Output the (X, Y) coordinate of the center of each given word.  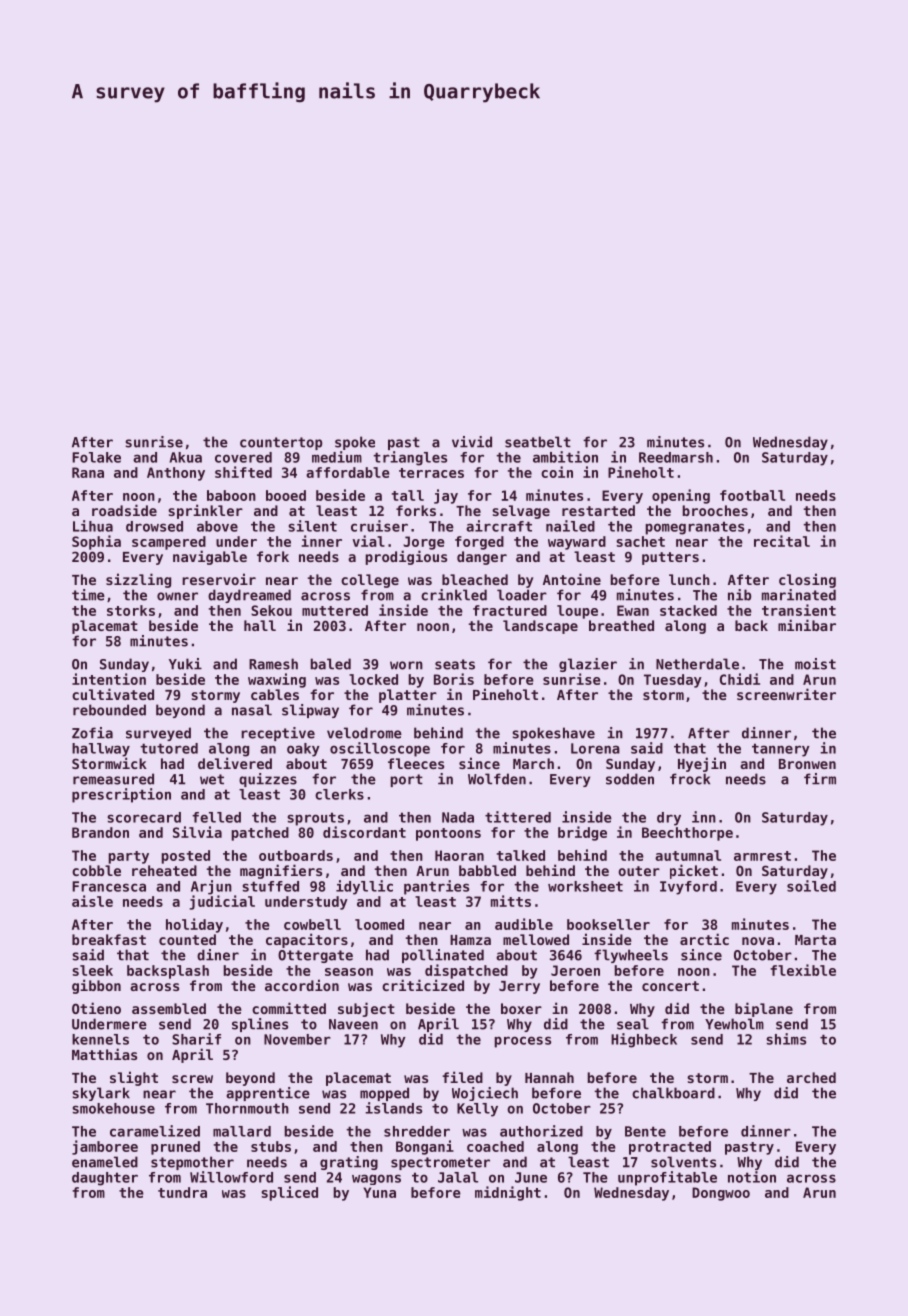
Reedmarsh (676, 457)
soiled (811, 886)
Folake (96, 457)
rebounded (109, 710)
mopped (384, 1094)
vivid (472, 442)
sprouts (315, 819)
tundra (182, 1192)
